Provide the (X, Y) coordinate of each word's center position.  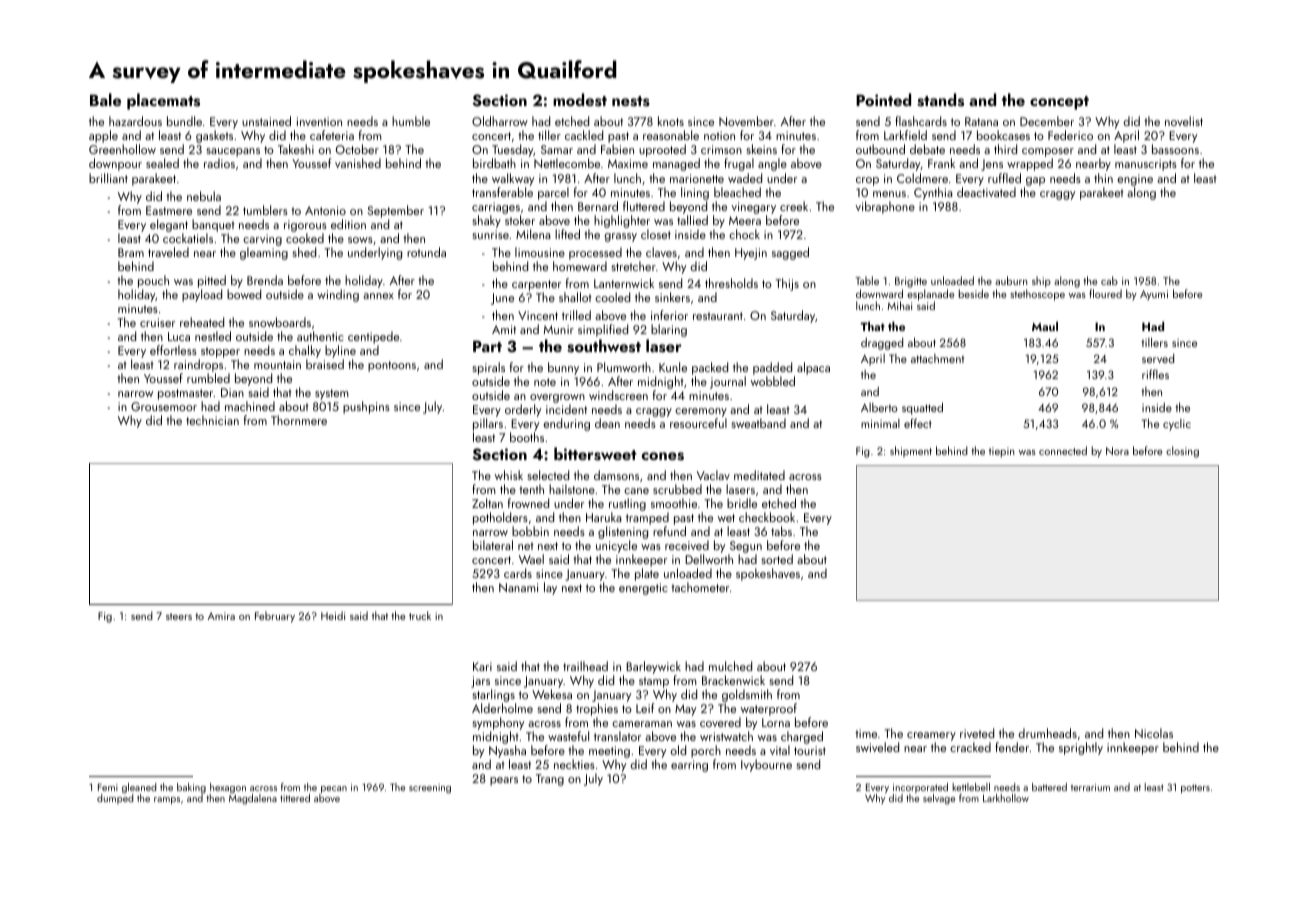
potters (1195, 788)
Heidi (333, 615)
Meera (745, 220)
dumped (115, 799)
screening (430, 789)
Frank (941, 163)
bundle (184, 121)
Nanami (518, 587)
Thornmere (299, 420)
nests (631, 101)
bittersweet (595, 454)
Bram (131, 252)
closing (1182, 452)
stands (940, 100)
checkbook (767, 517)
